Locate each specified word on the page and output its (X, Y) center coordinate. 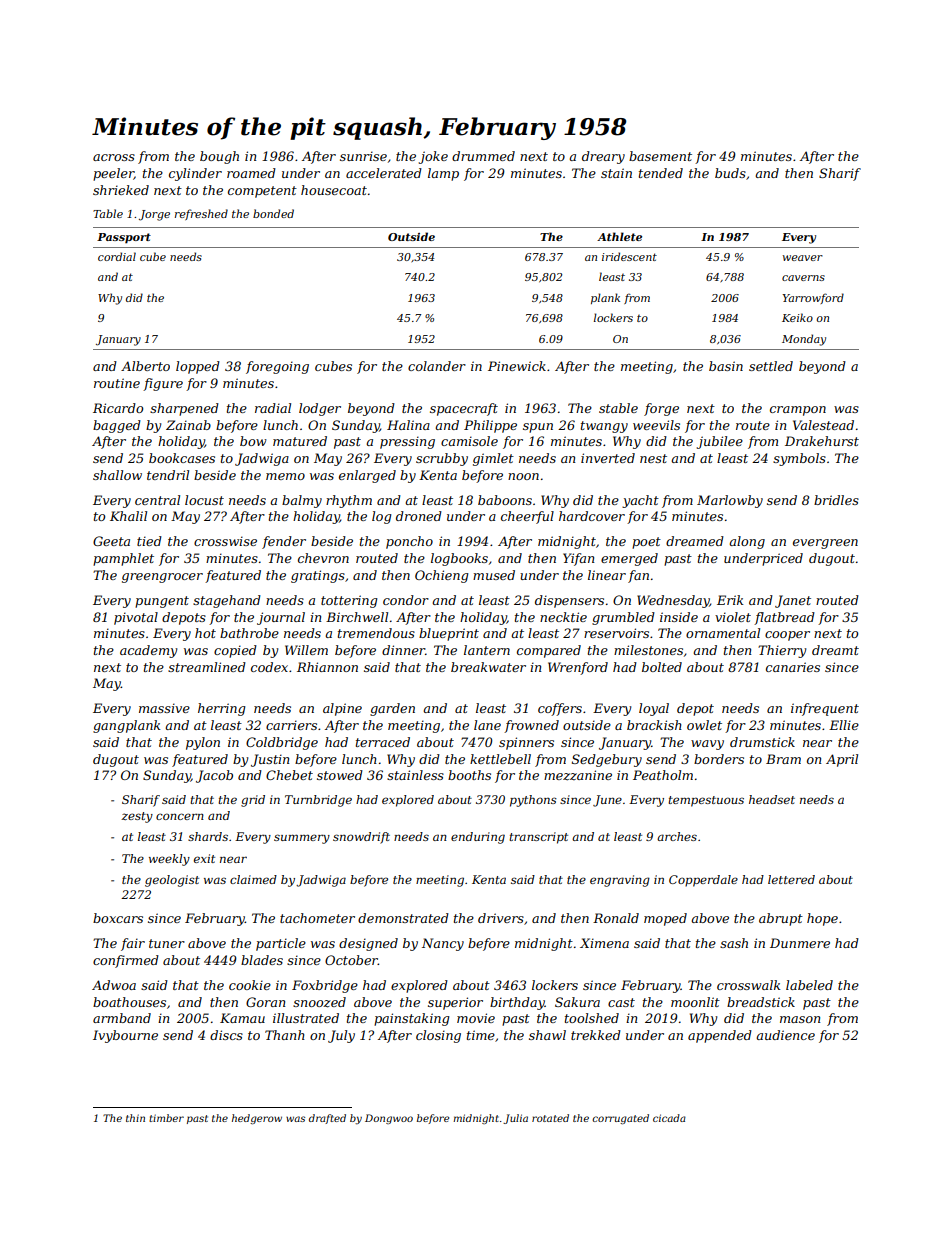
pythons (533, 801)
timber (166, 1118)
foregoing (277, 367)
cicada (669, 1118)
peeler (113, 174)
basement (660, 156)
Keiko (797, 317)
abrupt (781, 919)
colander (437, 366)
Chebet (289, 775)
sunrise (363, 156)
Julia (515, 1119)
